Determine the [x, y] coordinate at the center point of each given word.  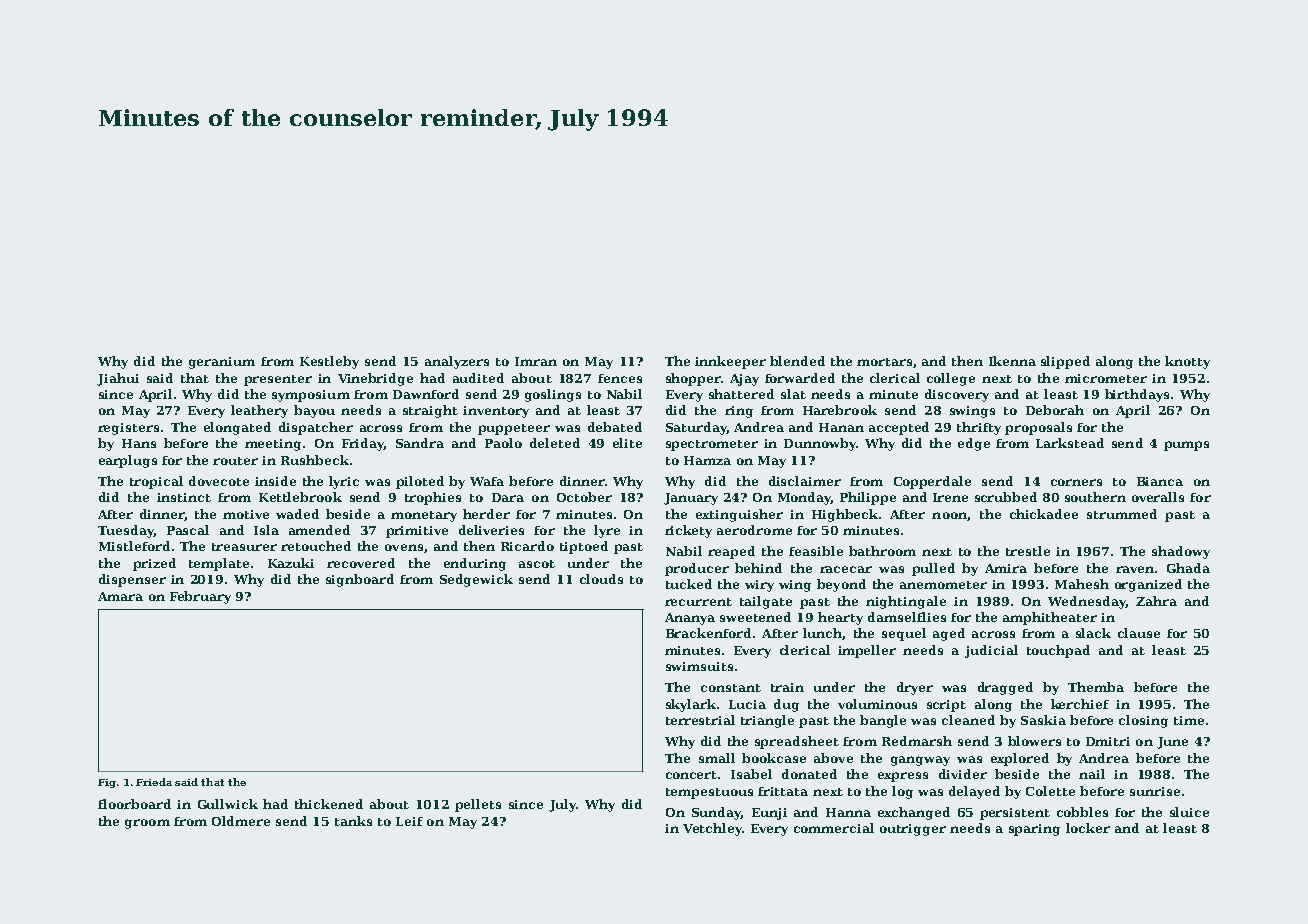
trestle [1028, 551]
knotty [1187, 362]
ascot [537, 564]
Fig [107, 783]
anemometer [943, 585]
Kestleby [329, 362]
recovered [361, 563]
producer [697, 569]
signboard [360, 580]
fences [620, 378]
